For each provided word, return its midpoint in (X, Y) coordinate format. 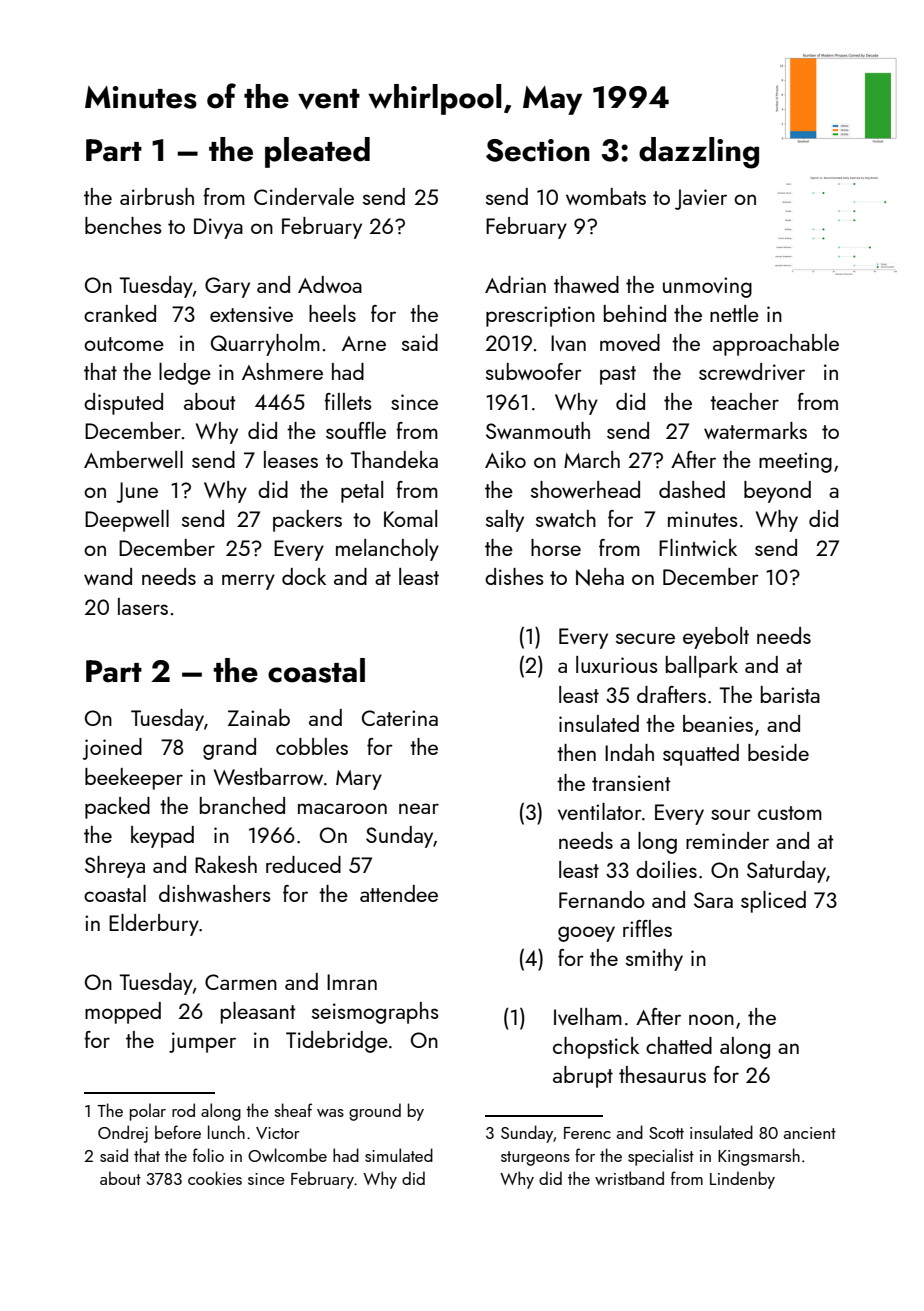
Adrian (515, 284)
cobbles (312, 746)
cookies (215, 1178)
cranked (120, 313)
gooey (586, 934)
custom (790, 813)
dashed (692, 489)
